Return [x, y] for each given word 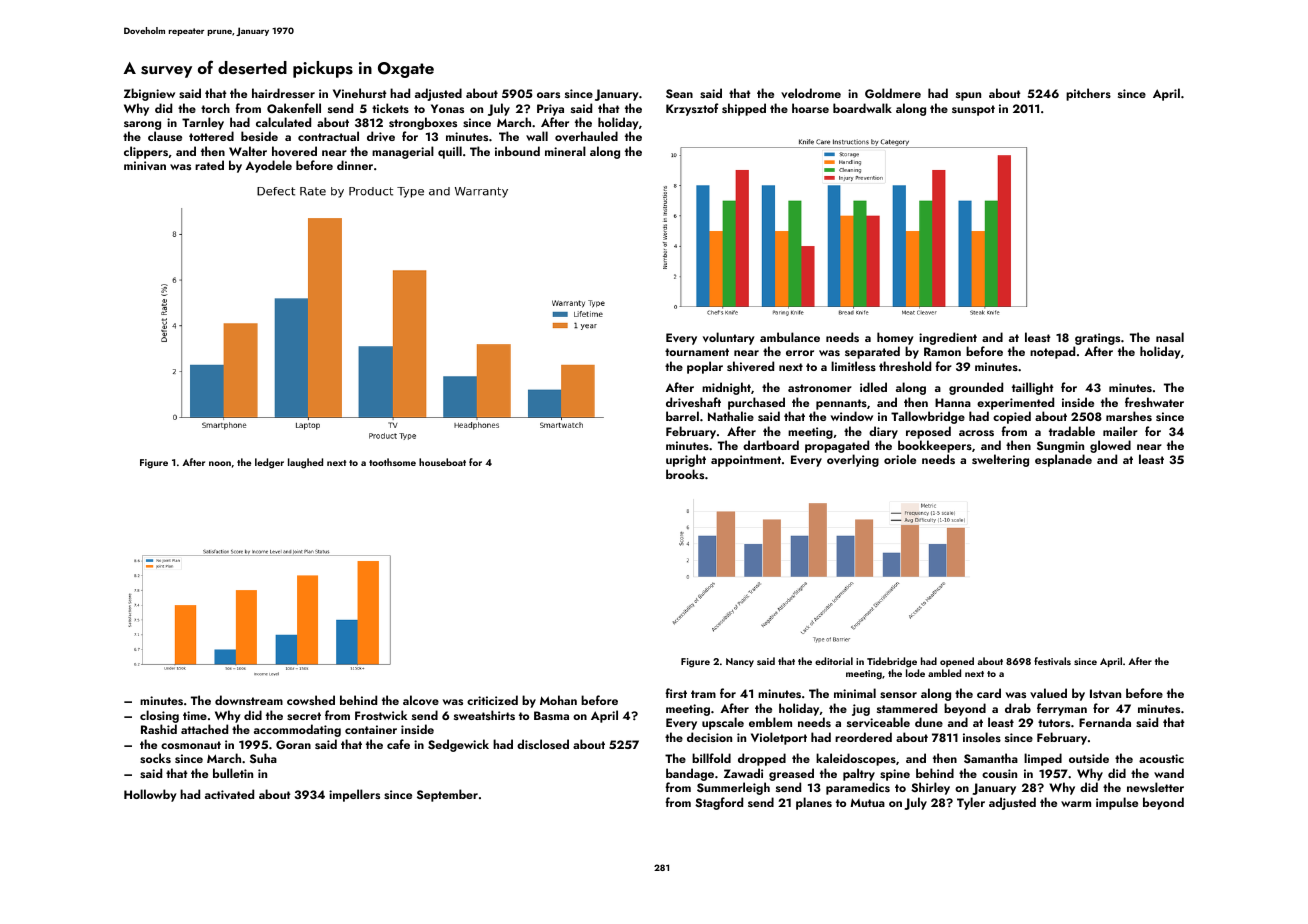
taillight [1033, 388]
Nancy [740, 662]
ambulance [790, 337]
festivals [1052, 661]
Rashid [159, 729]
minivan [145, 165]
